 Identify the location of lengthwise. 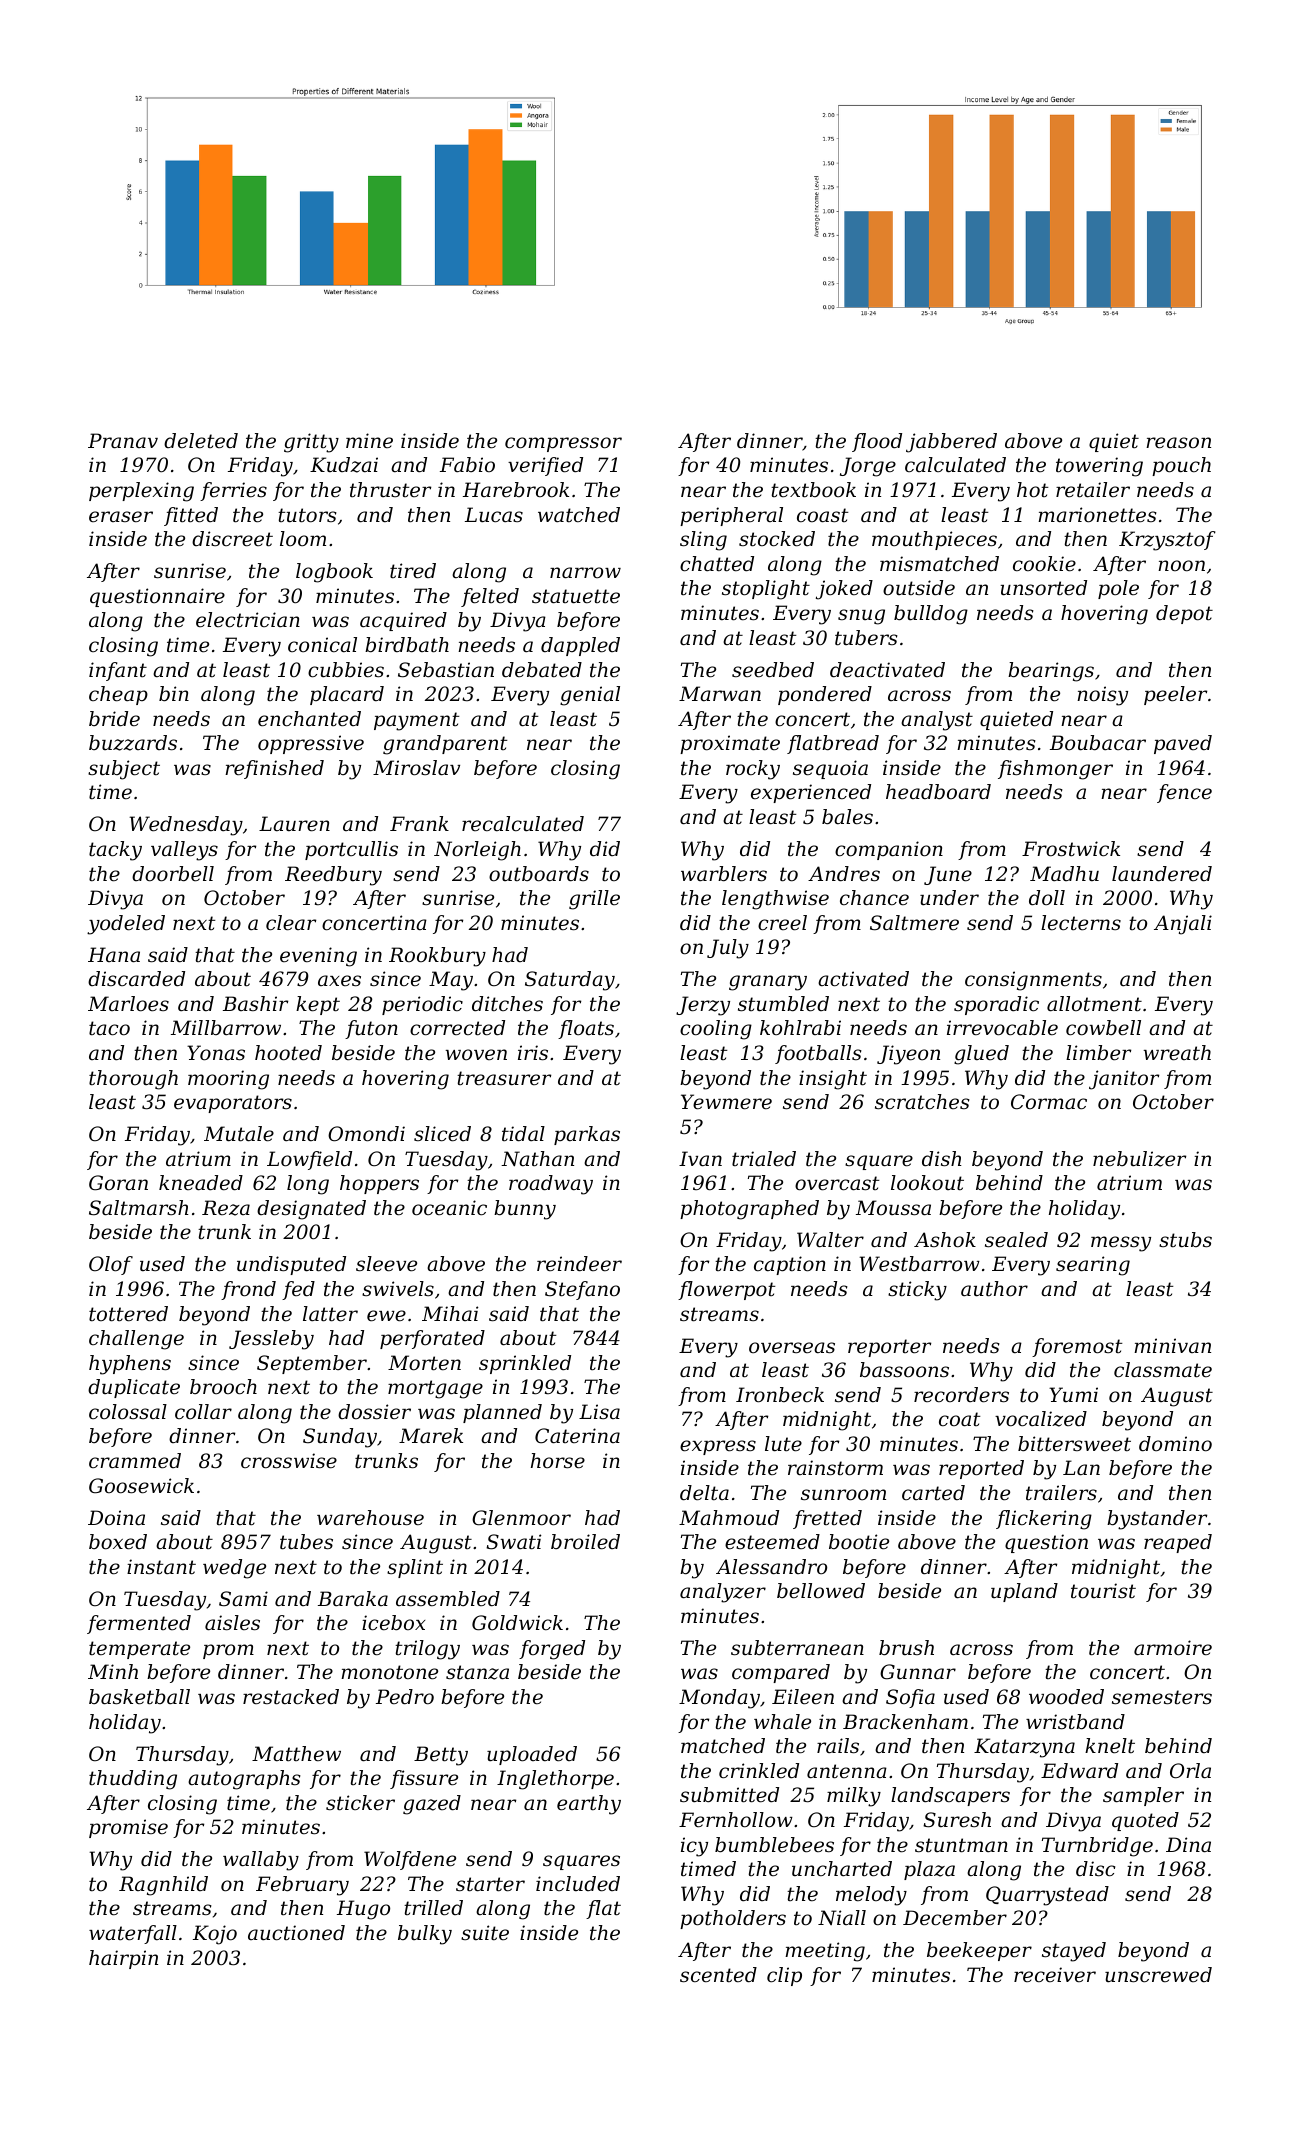
(775, 900).
